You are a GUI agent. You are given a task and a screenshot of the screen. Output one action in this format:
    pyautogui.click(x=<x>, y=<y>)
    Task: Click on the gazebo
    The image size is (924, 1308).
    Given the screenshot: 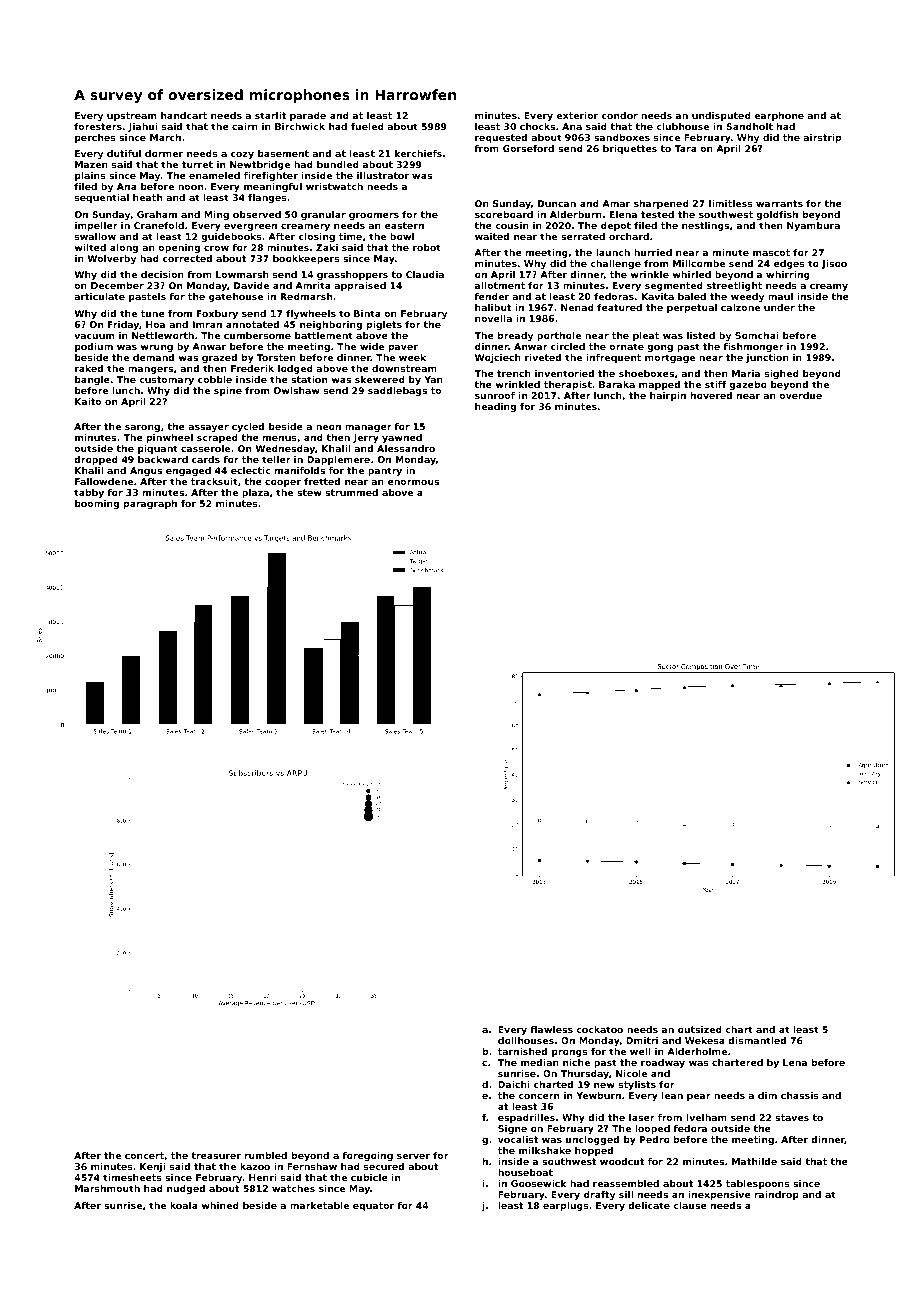 What is the action you would take?
    pyautogui.click(x=748, y=385)
